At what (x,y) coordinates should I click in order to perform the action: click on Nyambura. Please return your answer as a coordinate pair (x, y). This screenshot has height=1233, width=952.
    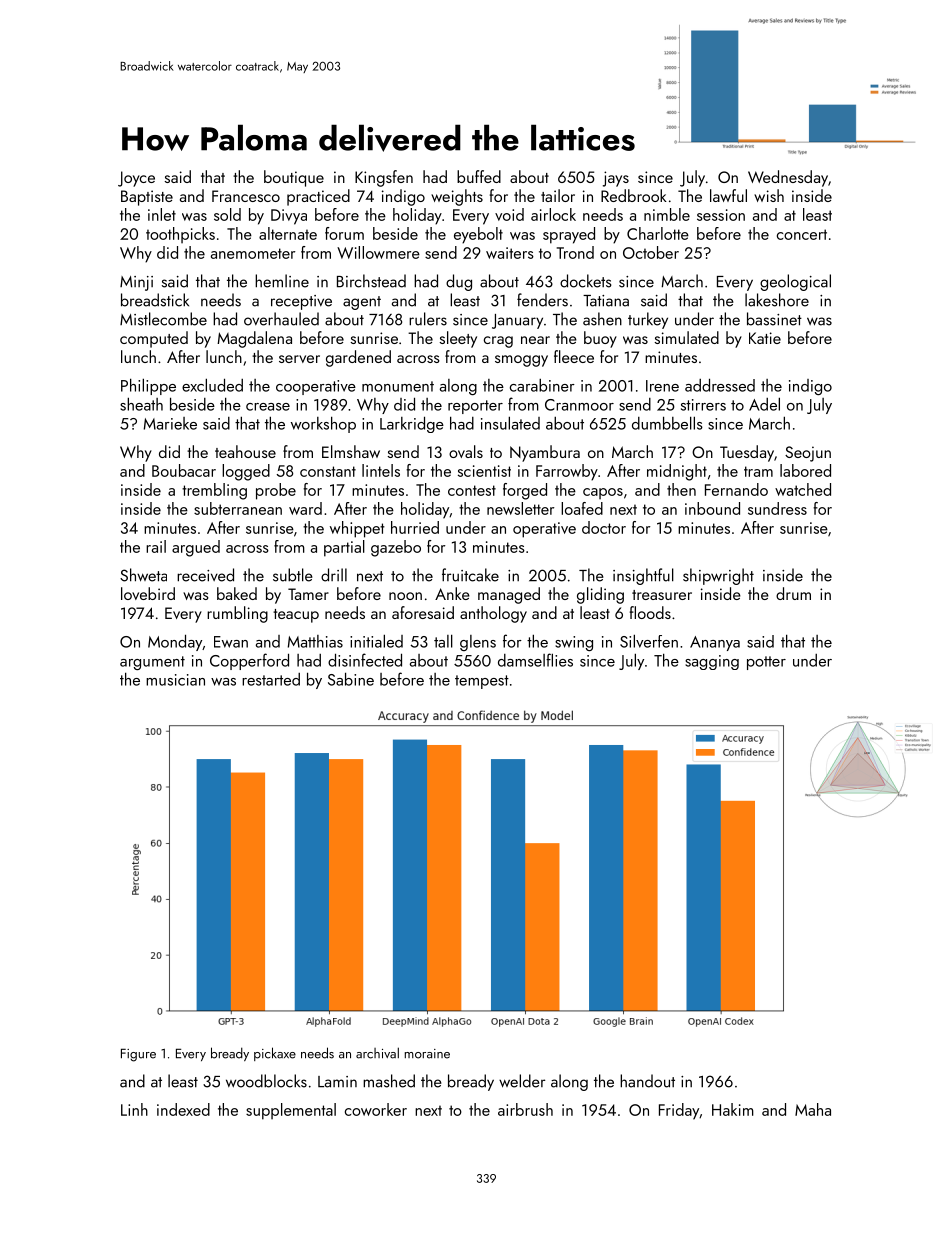
    Looking at the image, I should click on (545, 453).
